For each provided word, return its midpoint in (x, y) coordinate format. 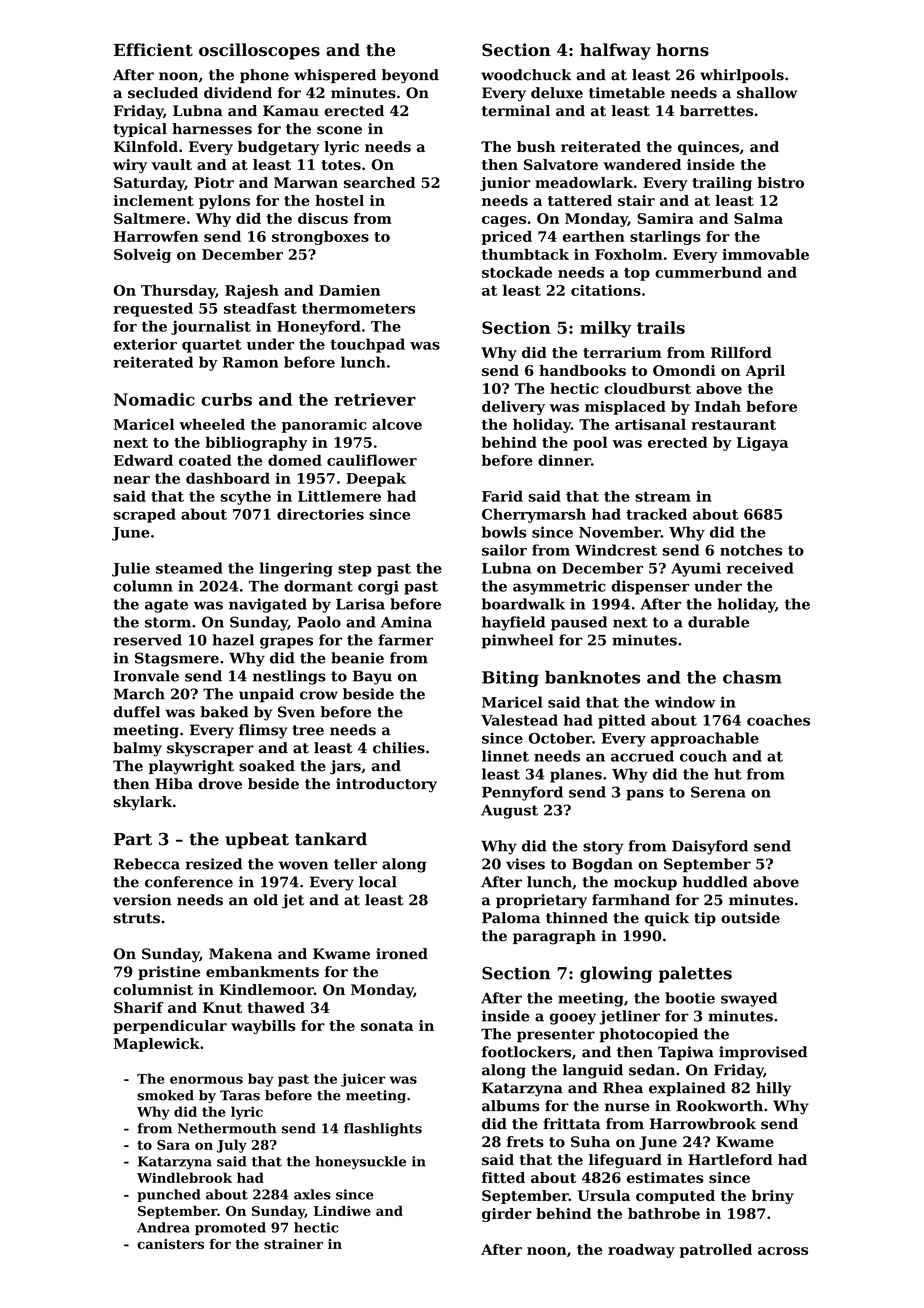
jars (345, 767)
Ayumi (696, 569)
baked (224, 712)
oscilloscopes (259, 51)
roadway (641, 1251)
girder (507, 1215)
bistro (780, 182)
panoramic (324, 426)
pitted (622, 721)
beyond (410, 76)
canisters (170, 1244)
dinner (564, 460)
